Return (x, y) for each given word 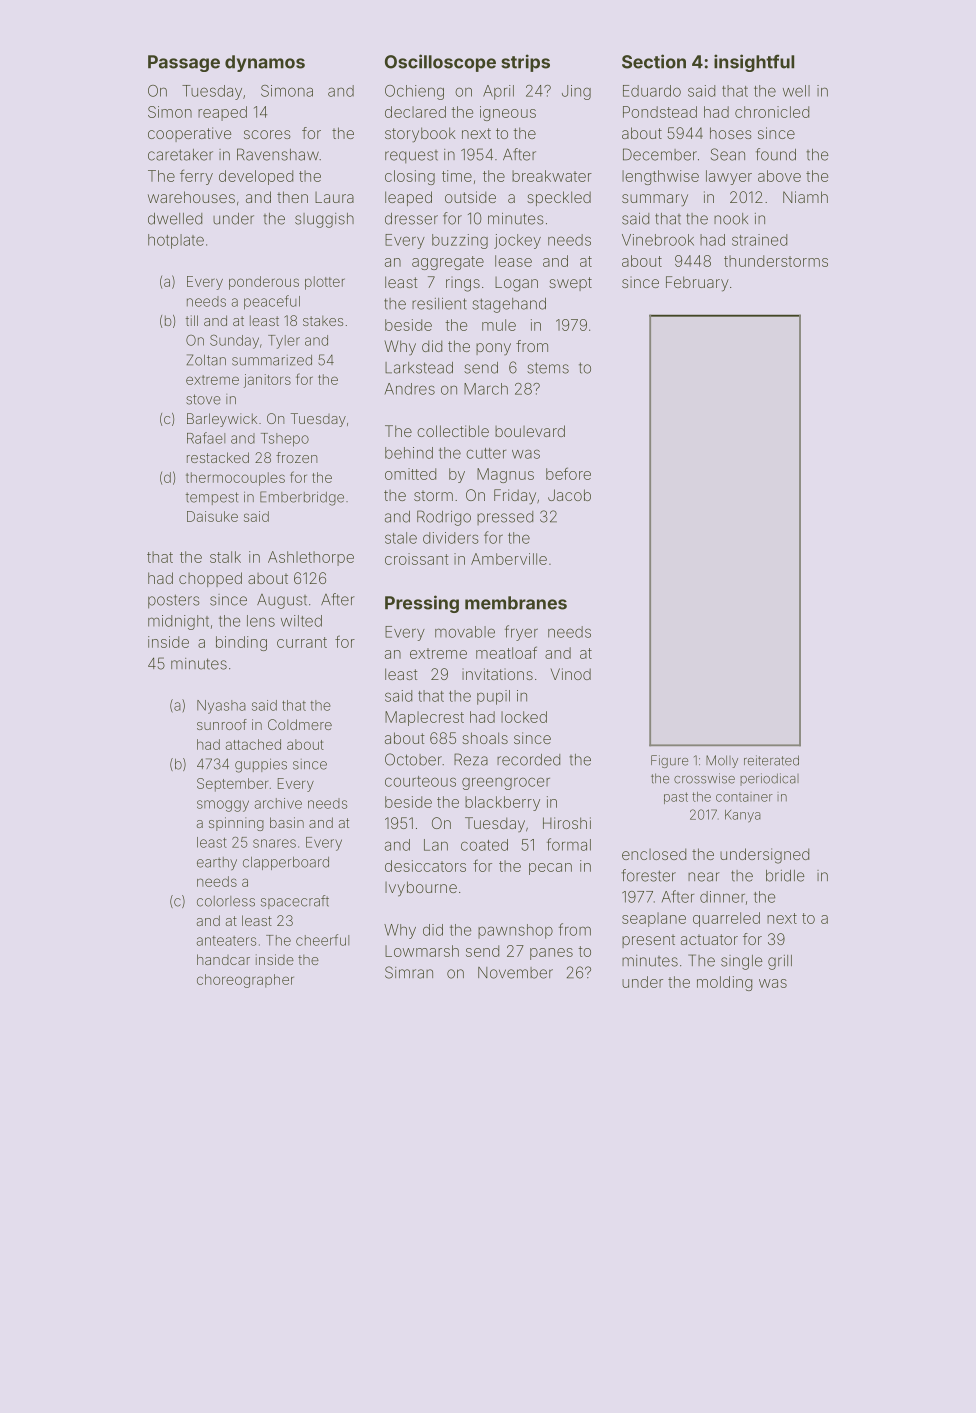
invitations (497, 674)
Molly (722, 761)
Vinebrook (658, 240)
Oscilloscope (440, 63)
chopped (210, 579)
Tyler (284, 342)
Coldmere (300, 724)
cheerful (322, 940)
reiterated (771, 760)
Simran (409, 972)
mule (499, 325)
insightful (754, 63)
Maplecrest (424, 718)
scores (267, 134)
